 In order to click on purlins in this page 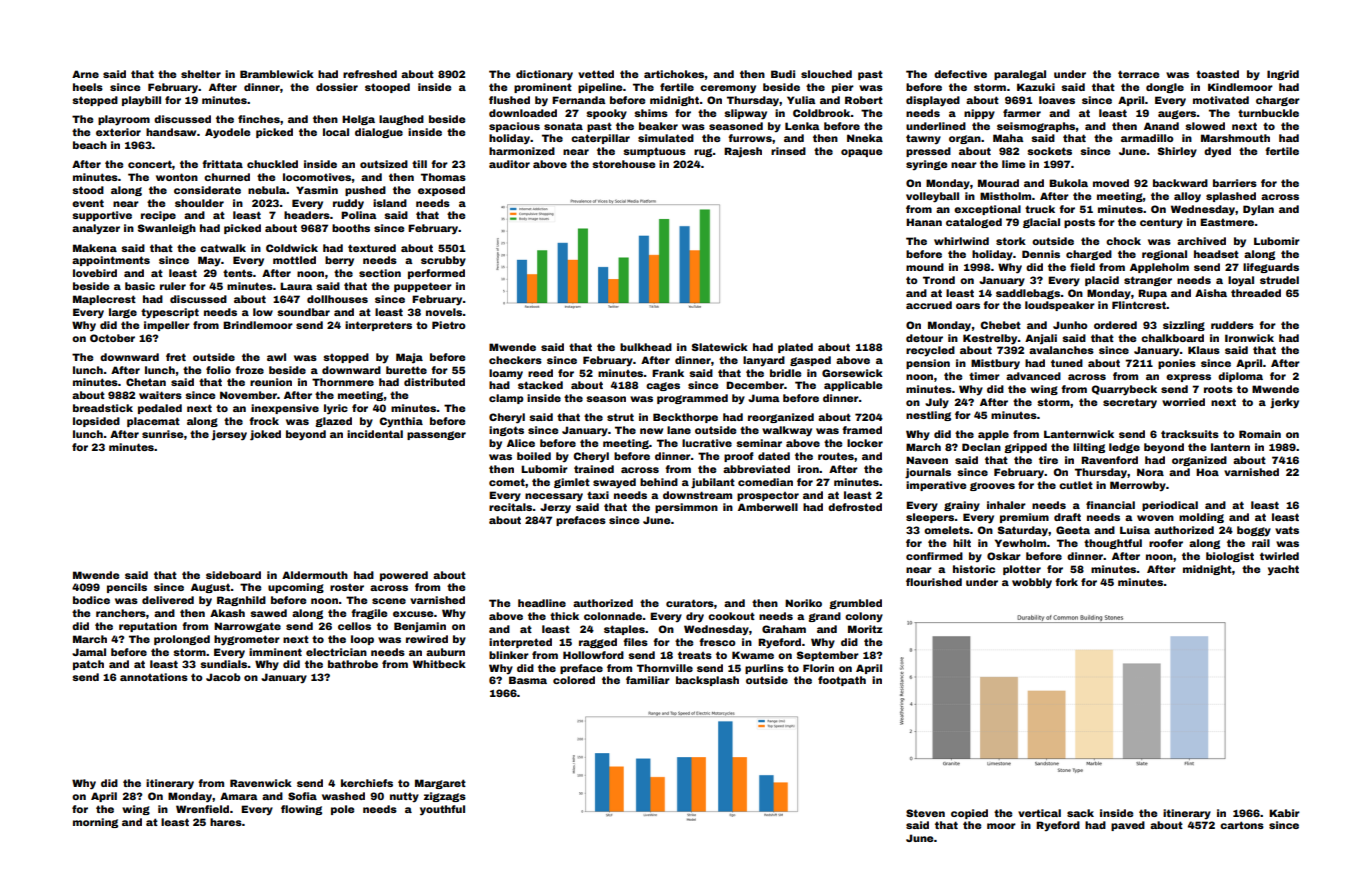, I will do `click(764, 669)`.
